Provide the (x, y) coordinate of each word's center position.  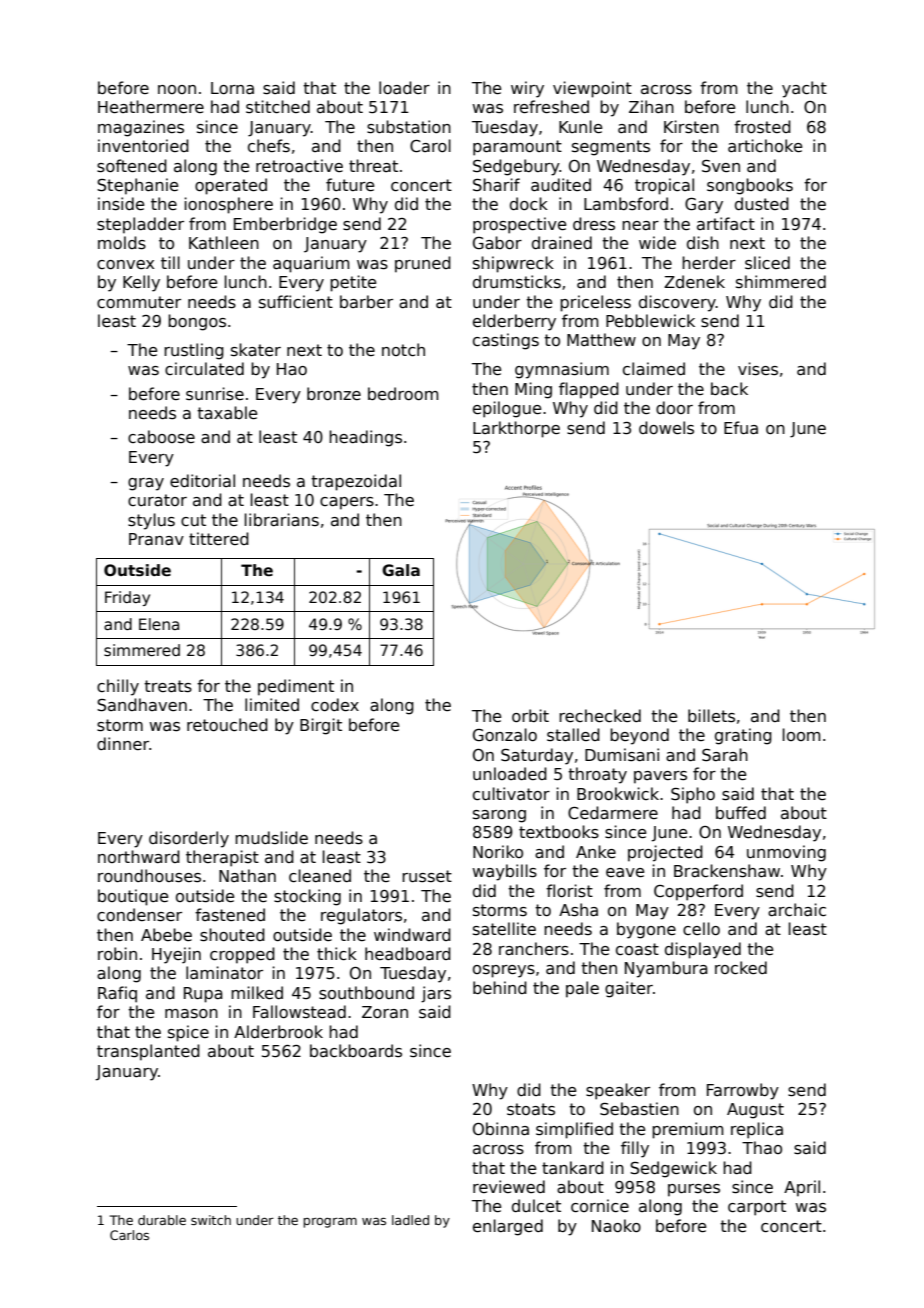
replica (757, 1130)
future (350, 184)
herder (709, 262)
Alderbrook (278, 1031)
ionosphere (229, 205)
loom (802, 734)
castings (506, 341)
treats (168, 686)
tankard (573, 1167)
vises (758, 369)
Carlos (129, 1235)
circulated (204, 368)
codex (335, 704)
